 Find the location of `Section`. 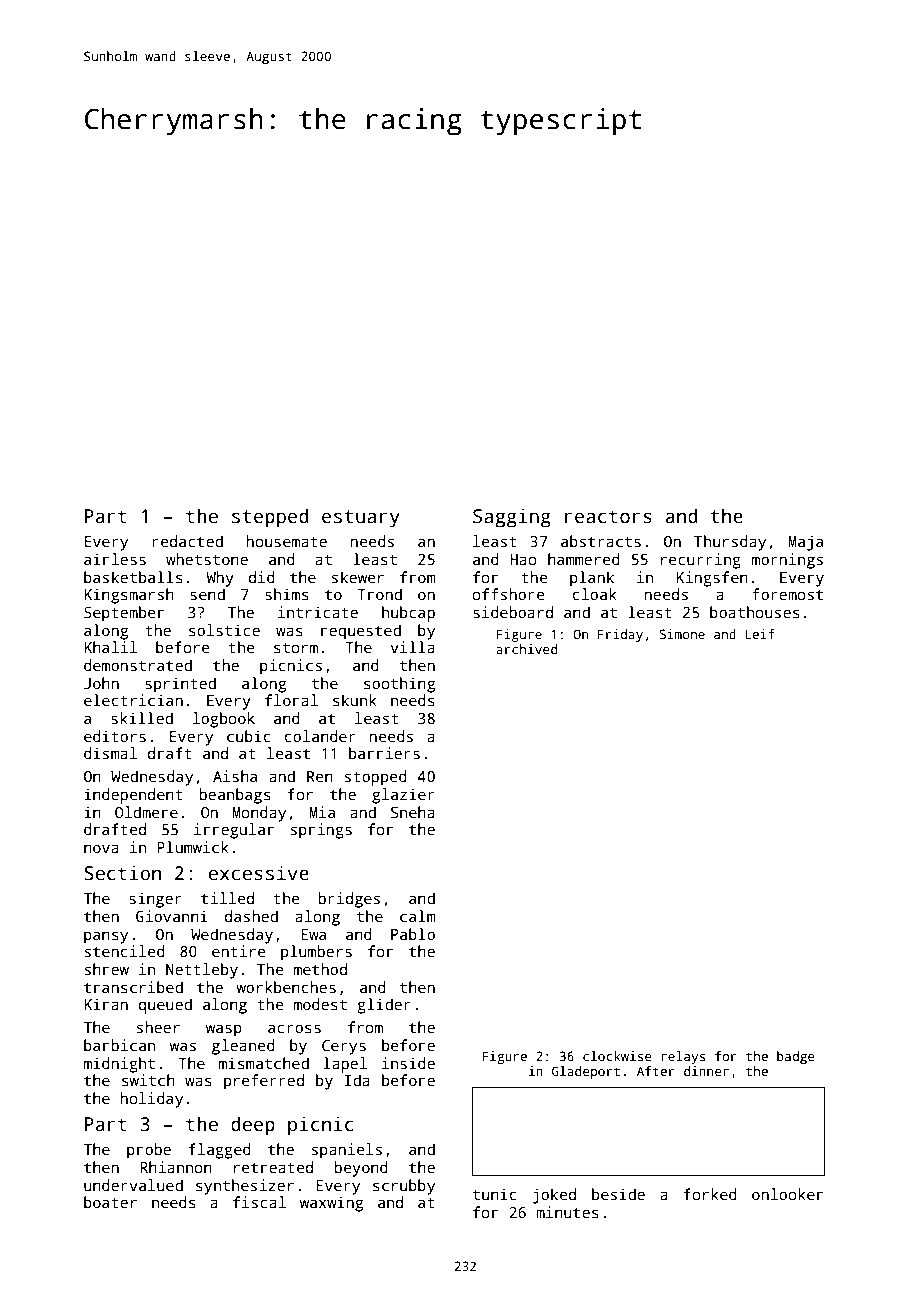

Section is located at coordinates (122, 873).
